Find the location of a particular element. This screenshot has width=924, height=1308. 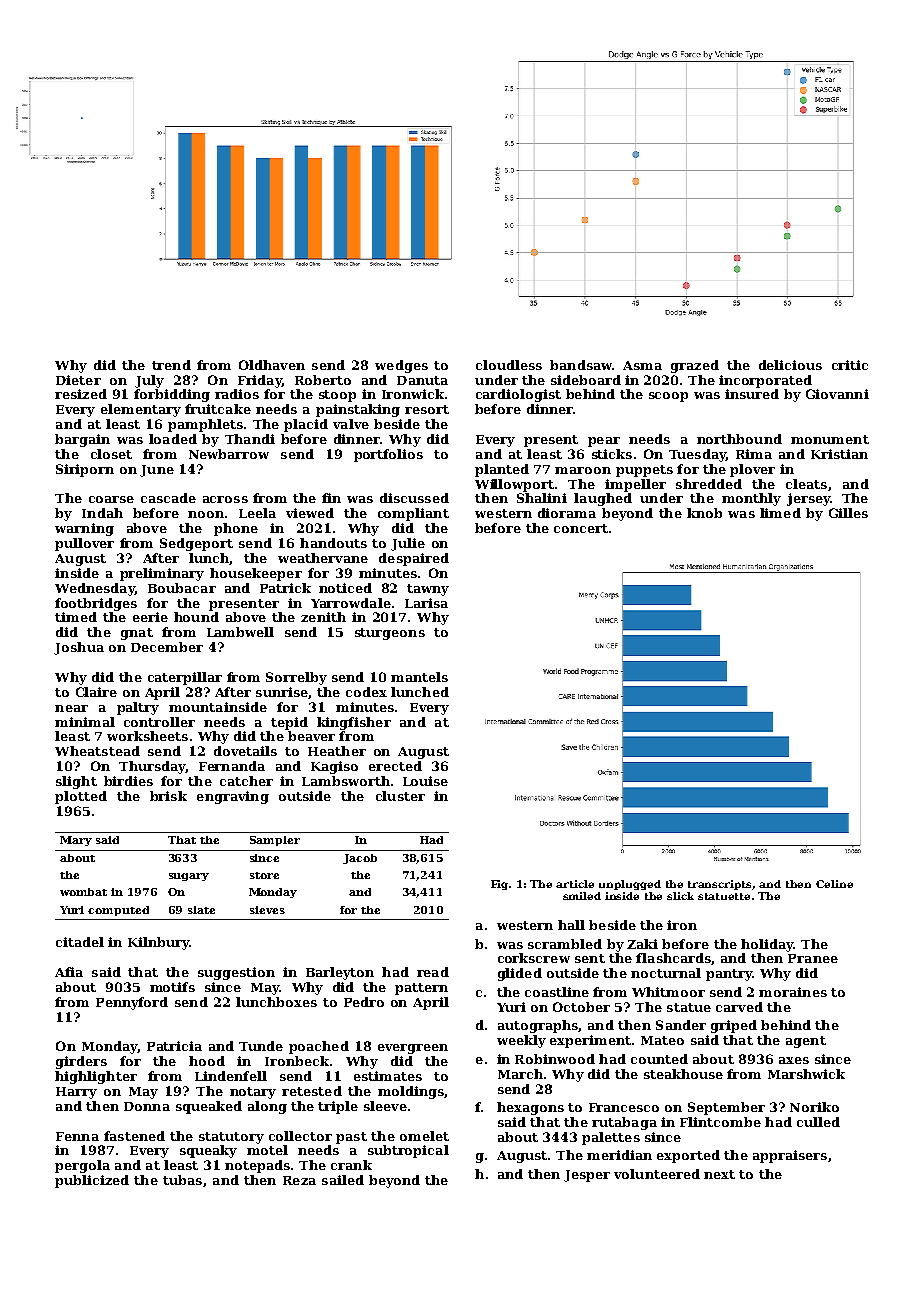

wedges is located at coordinates (401, 366).
